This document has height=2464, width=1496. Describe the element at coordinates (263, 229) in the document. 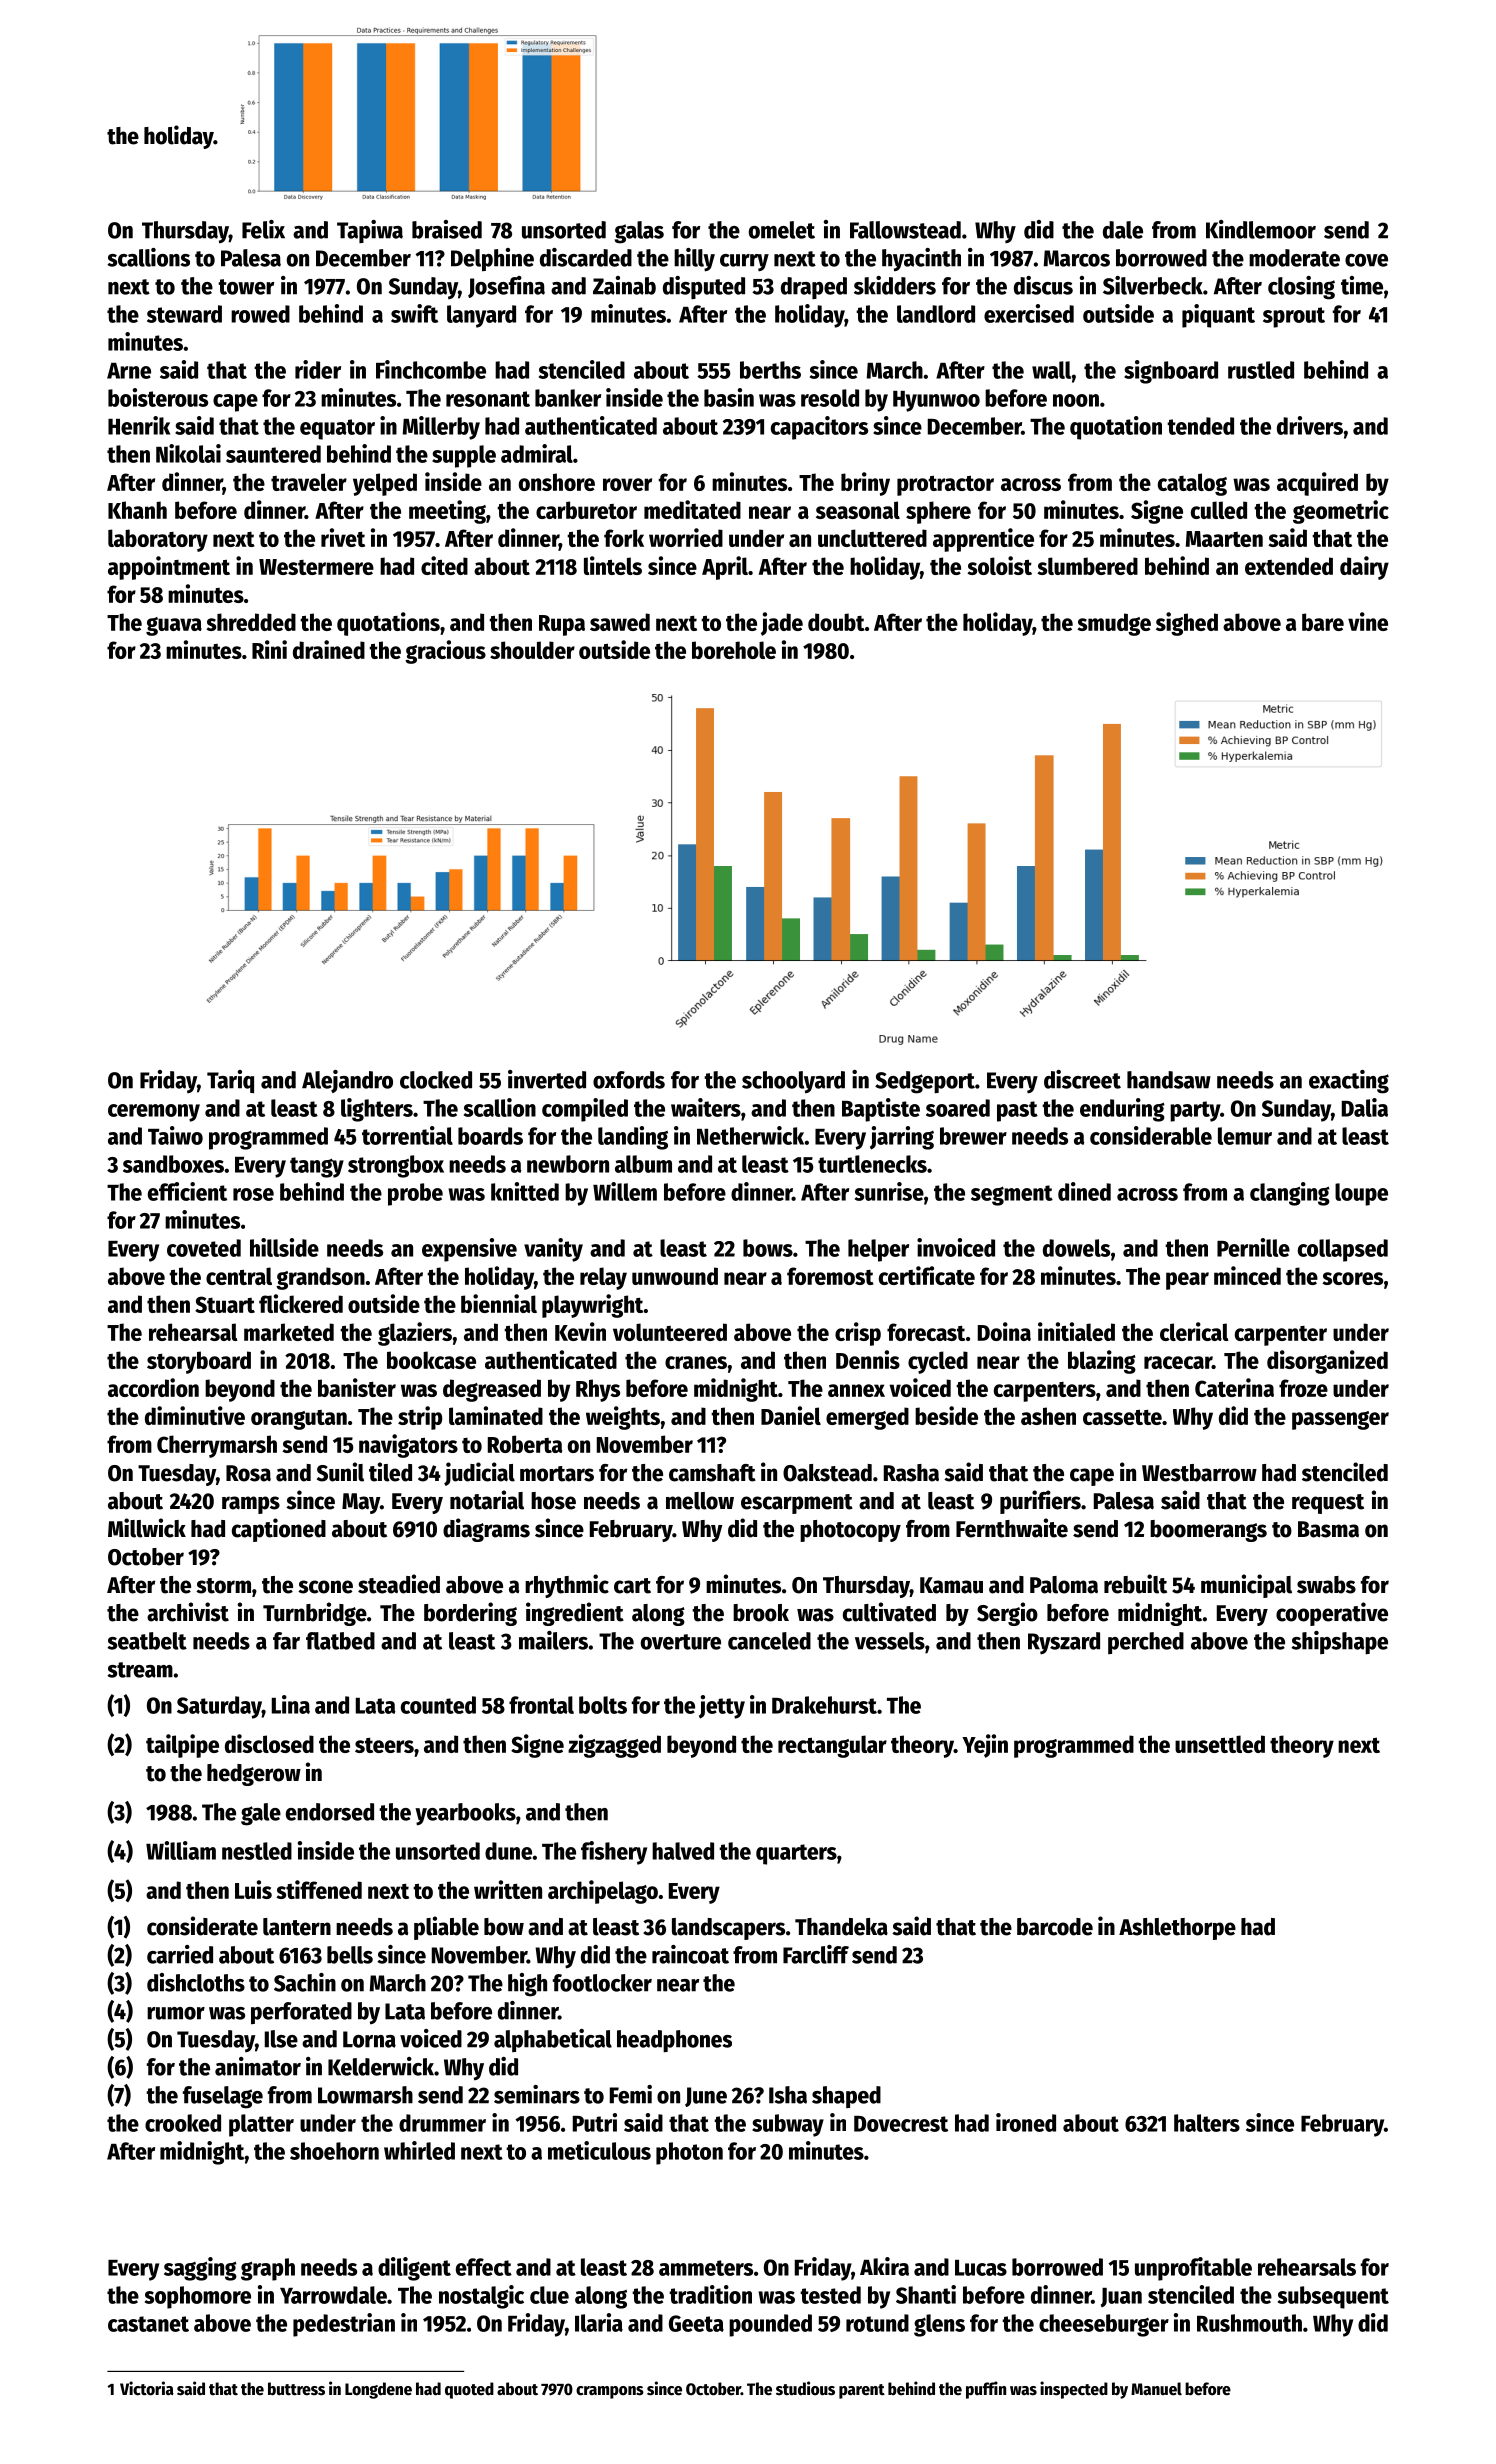

I see `Felix` at that location.
